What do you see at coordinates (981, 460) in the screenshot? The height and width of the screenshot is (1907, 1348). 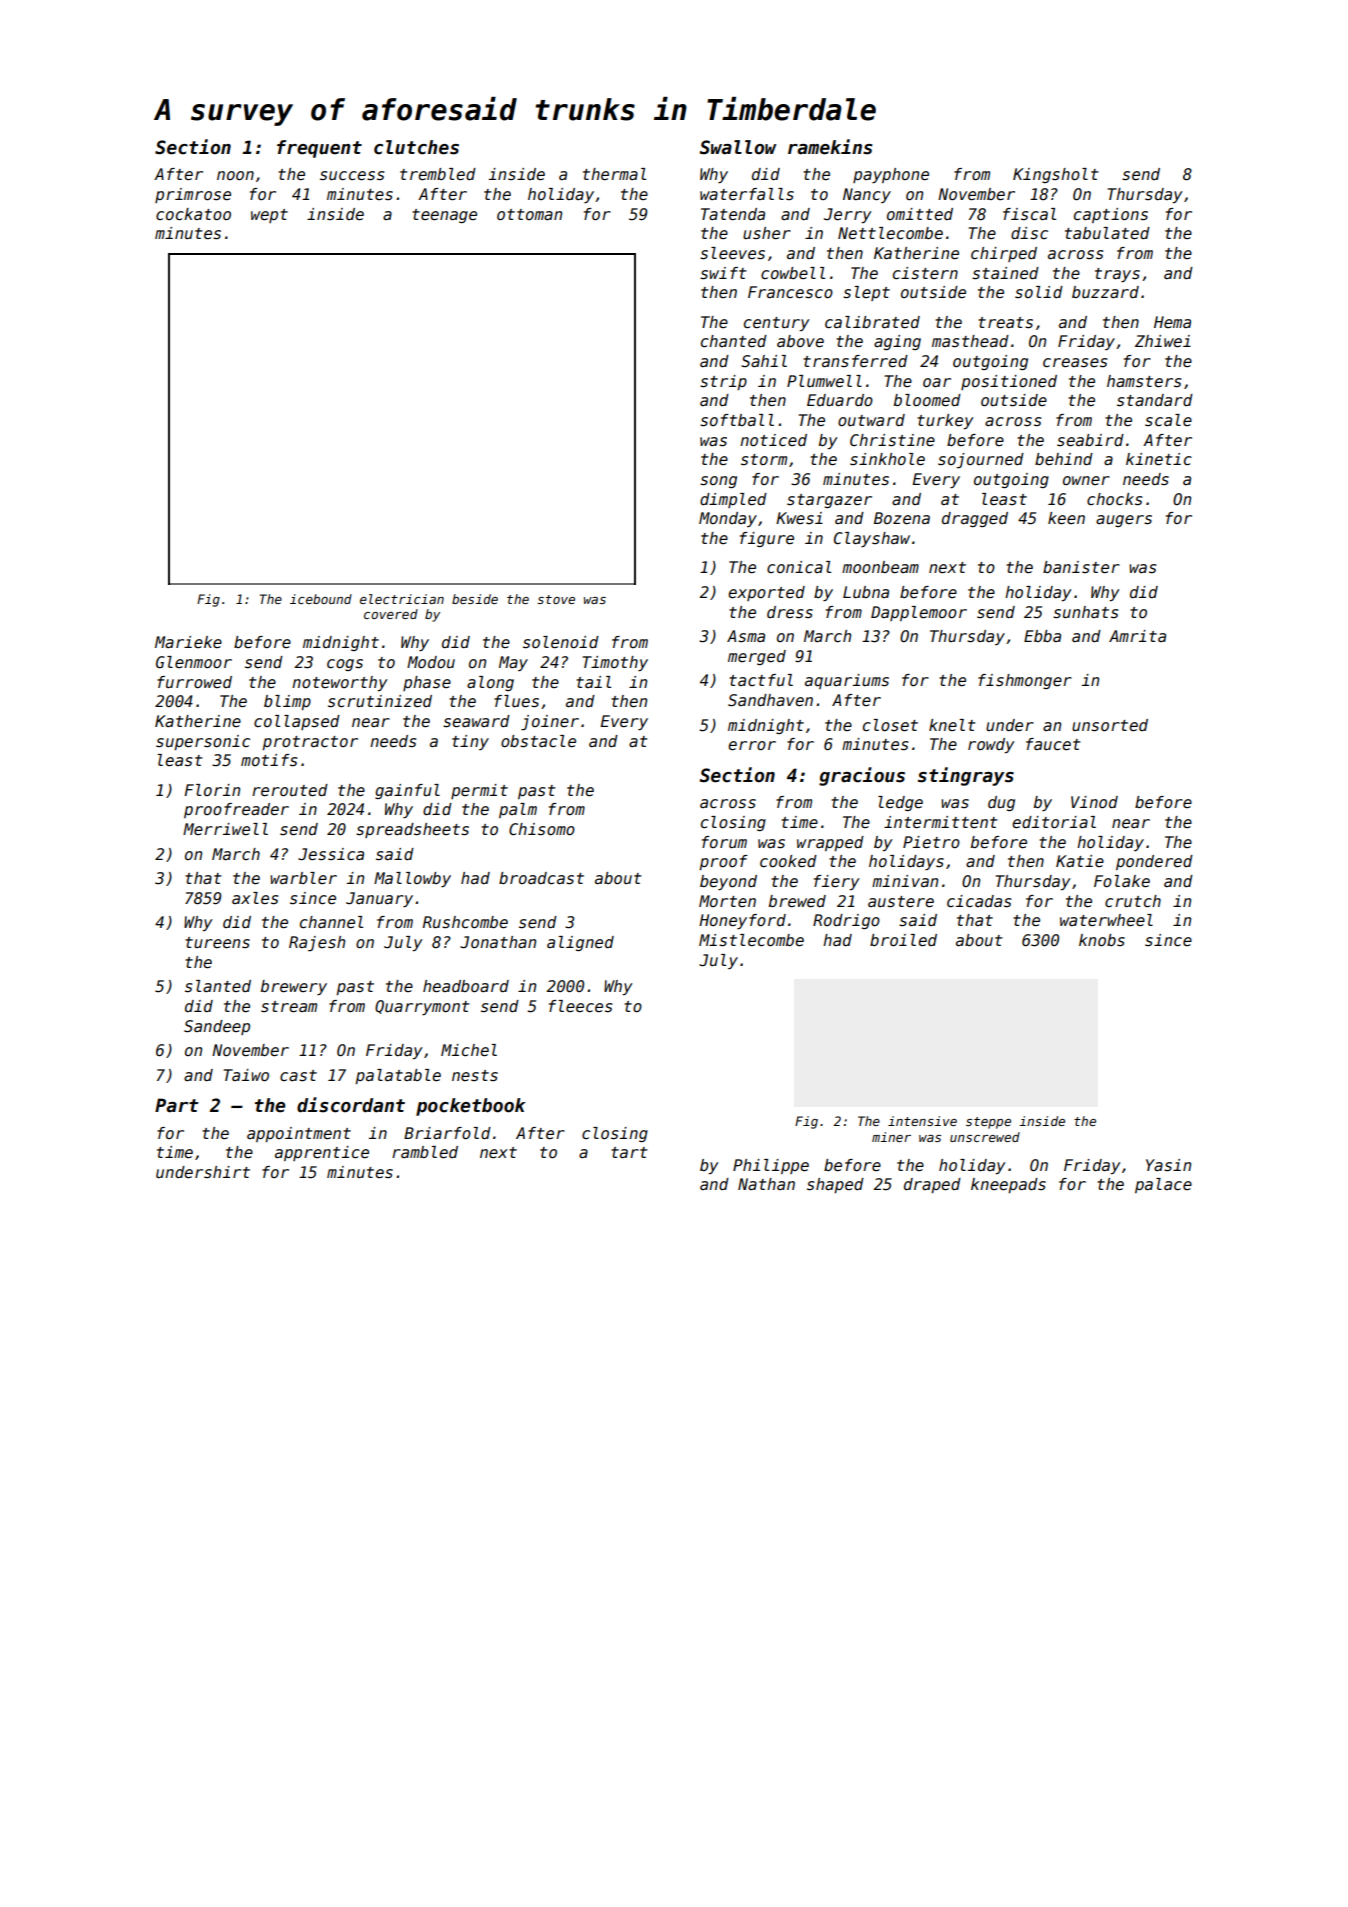 I see `sojourned` at bounding box center [981, 460].
